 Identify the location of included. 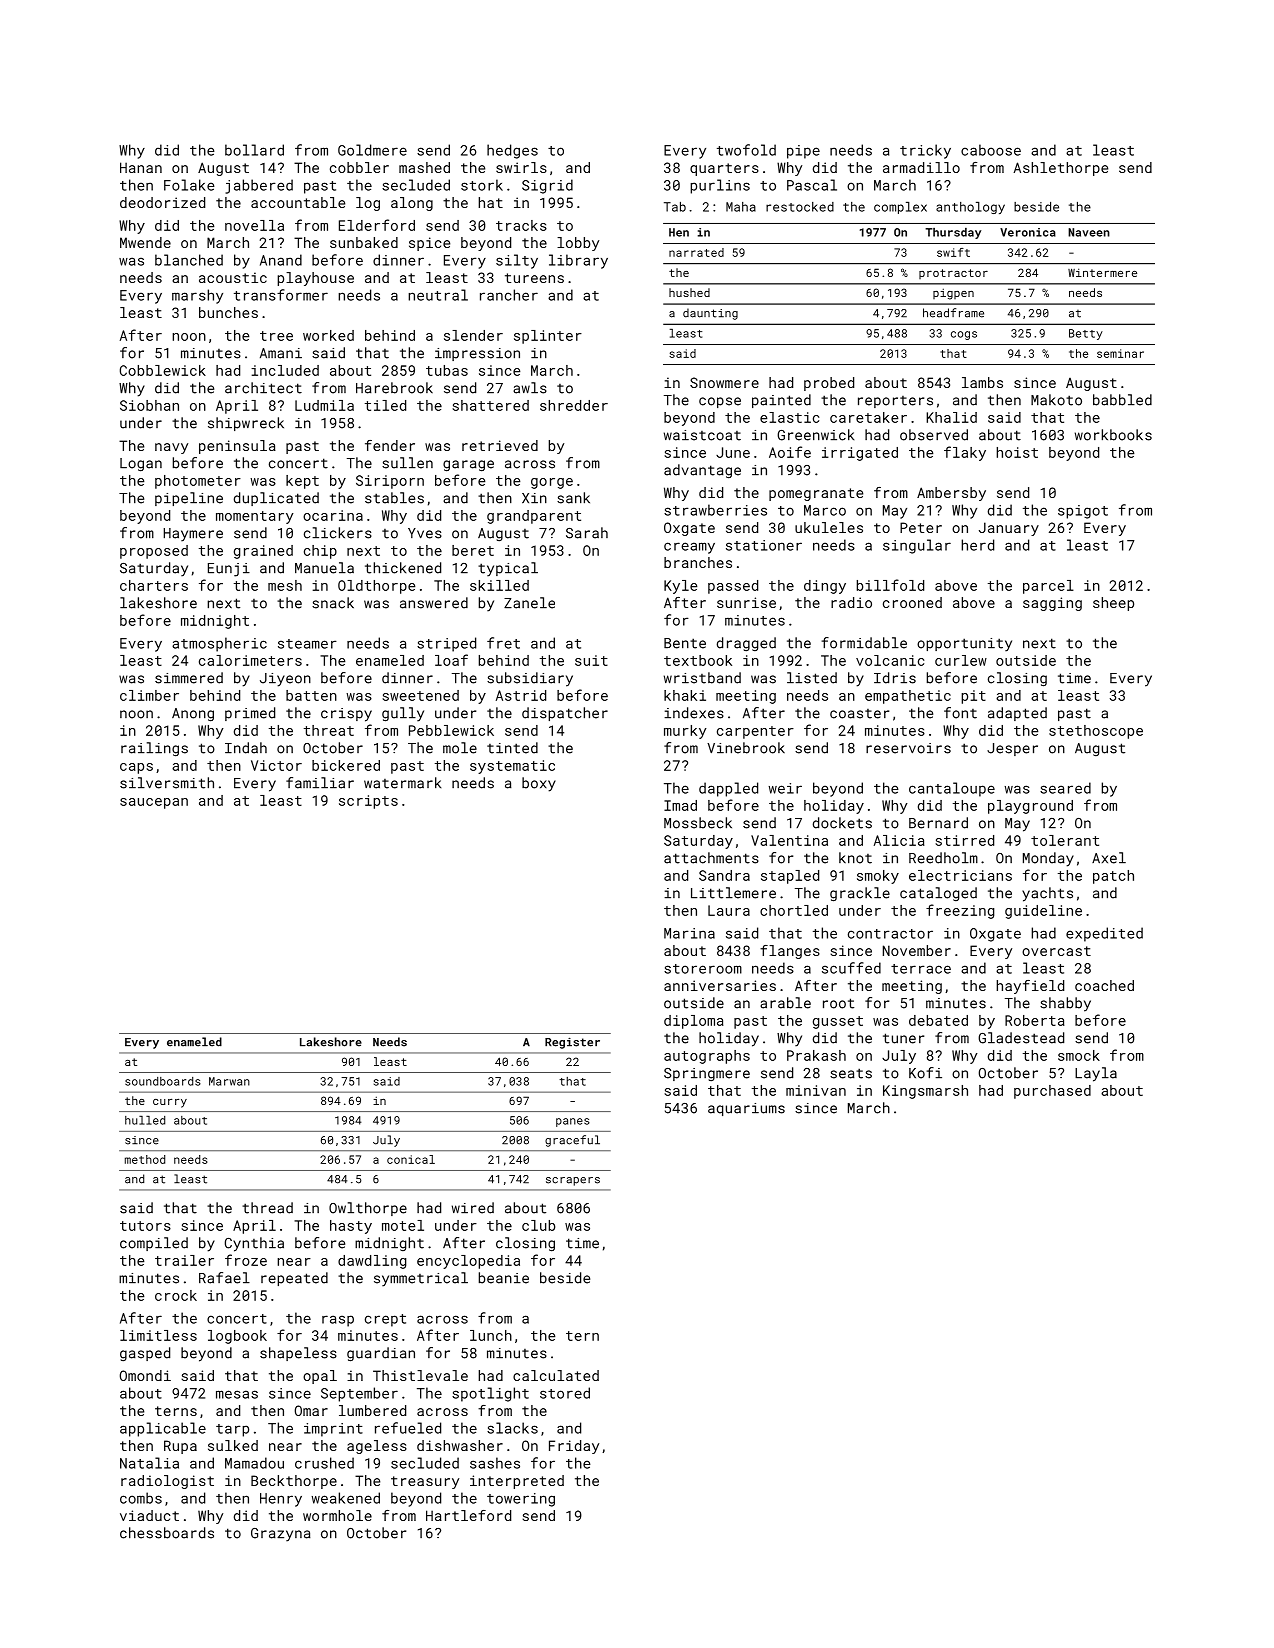
(285, 370).
